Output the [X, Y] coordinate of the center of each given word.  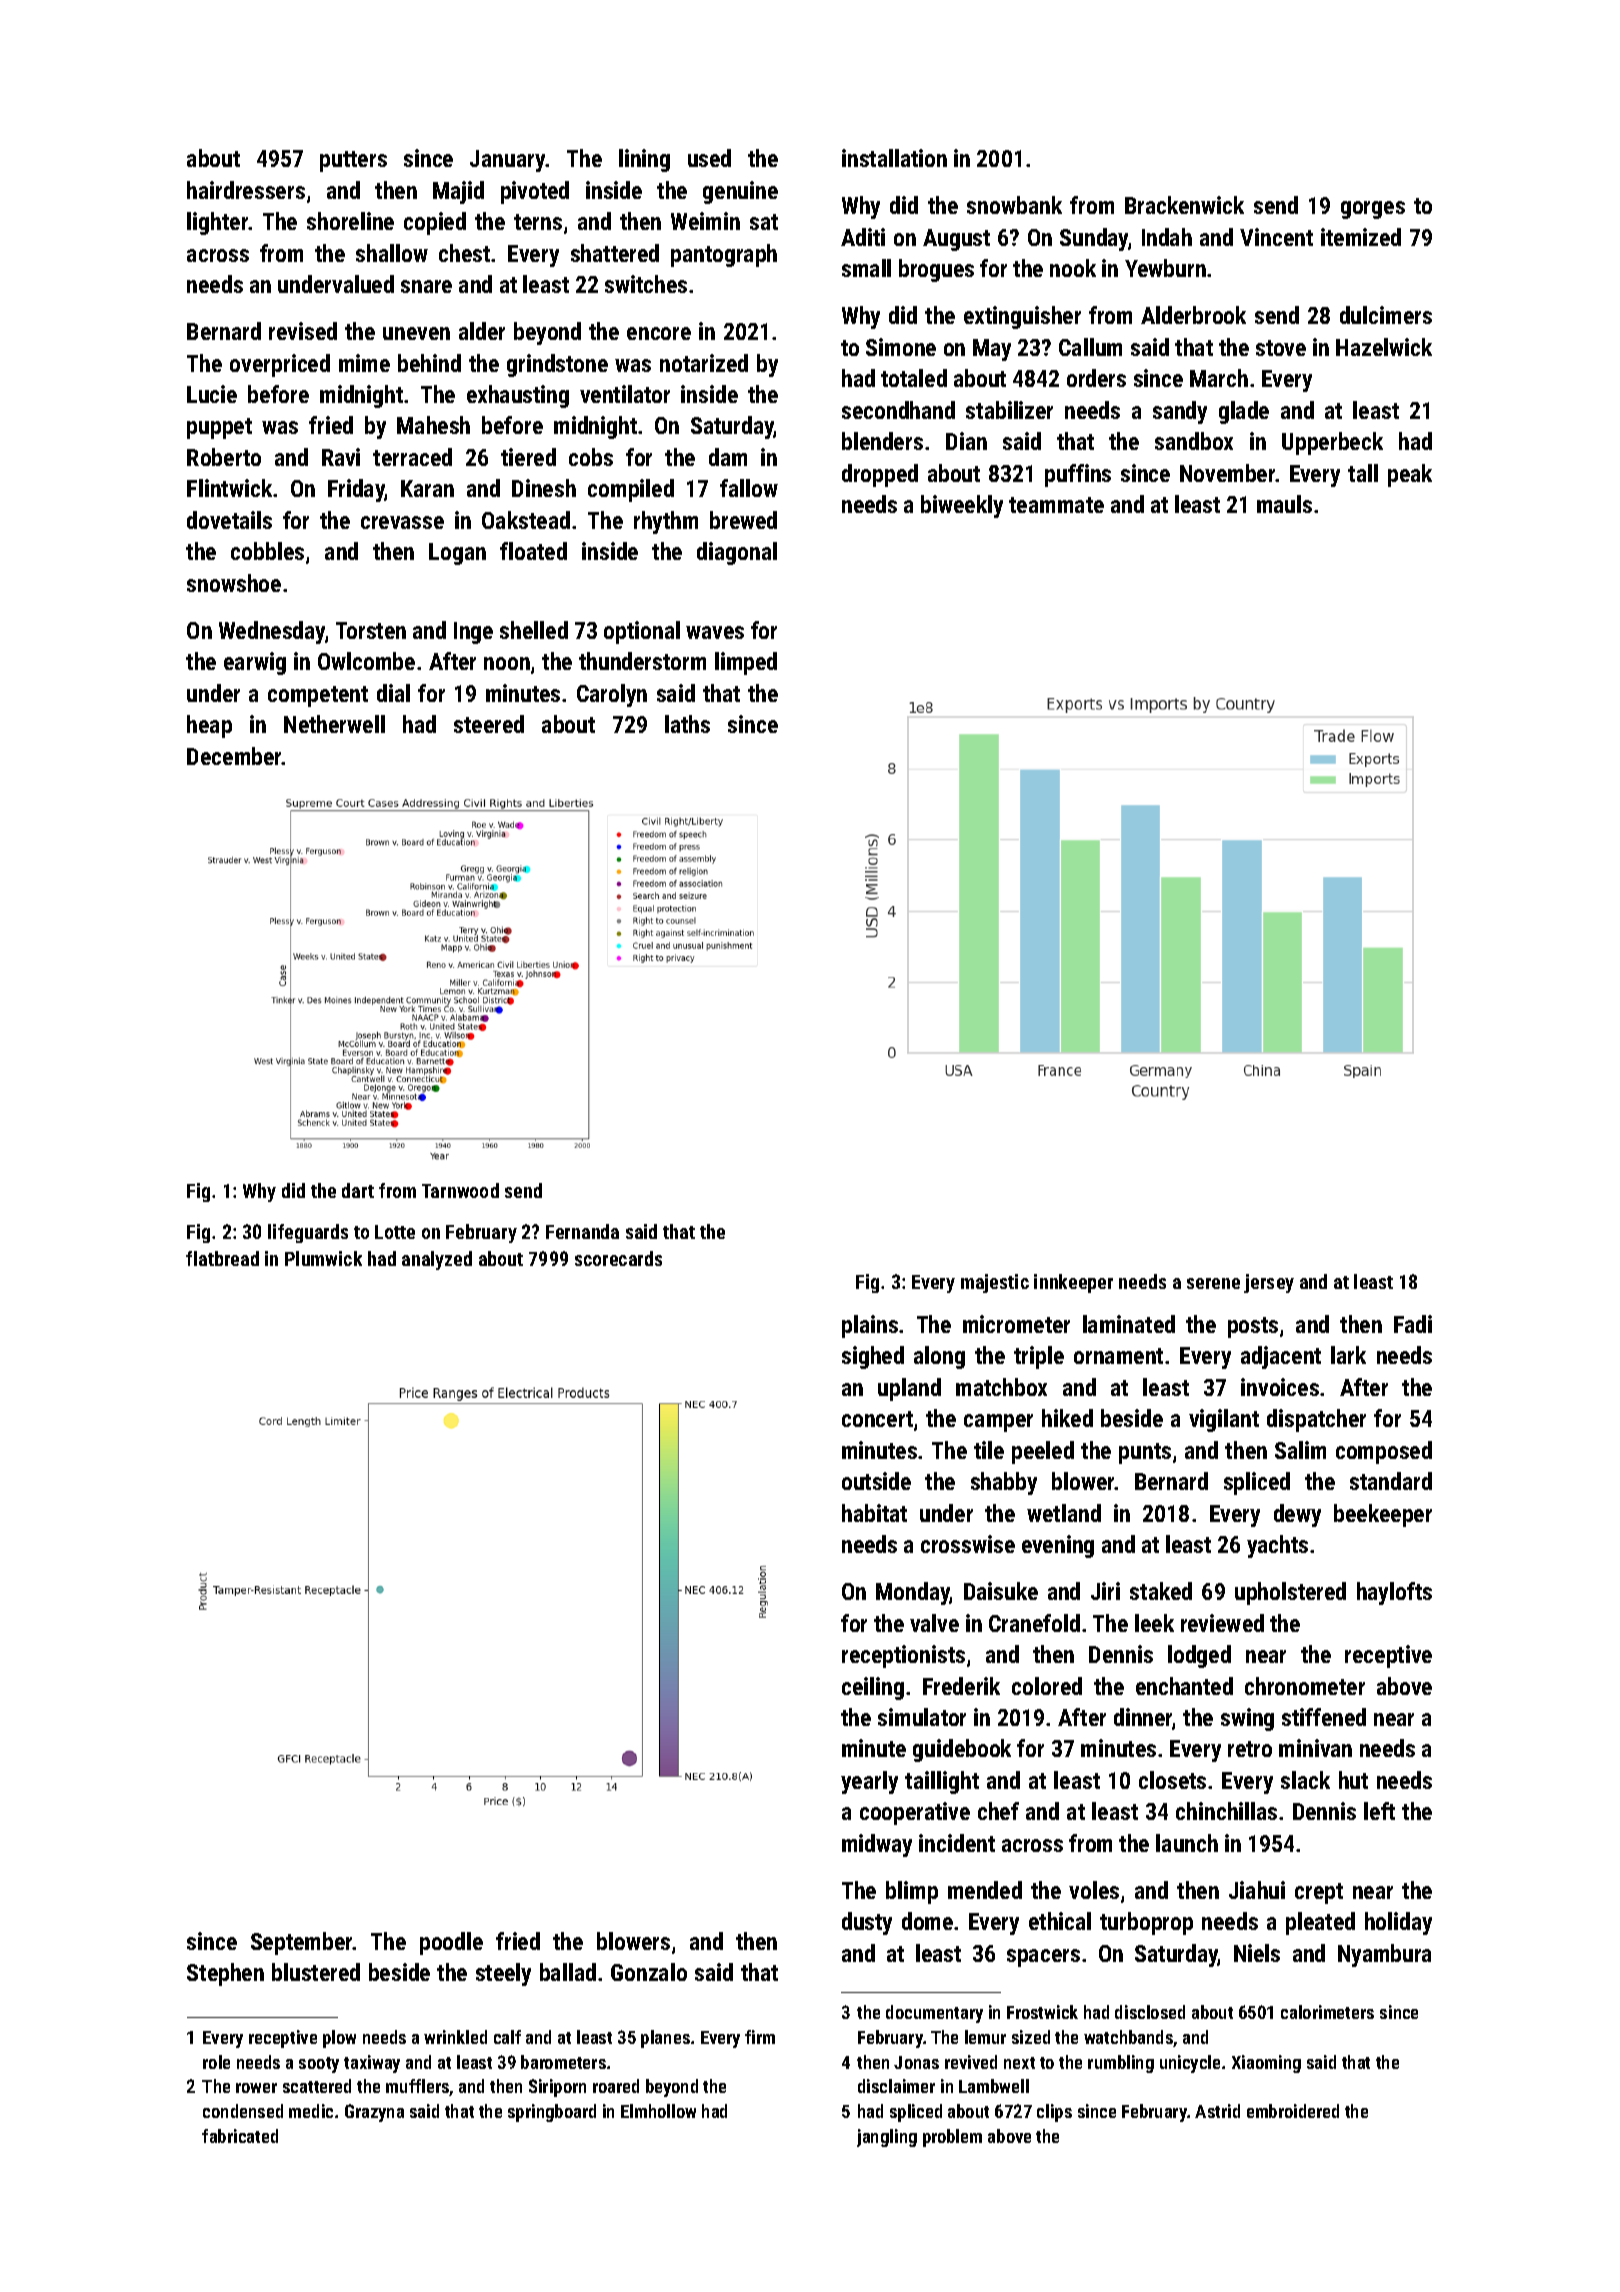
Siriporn [557, 2088]
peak [1410, 475]
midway [877, 1845]
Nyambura [1384, 1955]
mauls [1284, 504]
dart [358, 1190]
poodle [451, 1943]
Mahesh [433, 425]
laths [687, 724]
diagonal [737, 553]
